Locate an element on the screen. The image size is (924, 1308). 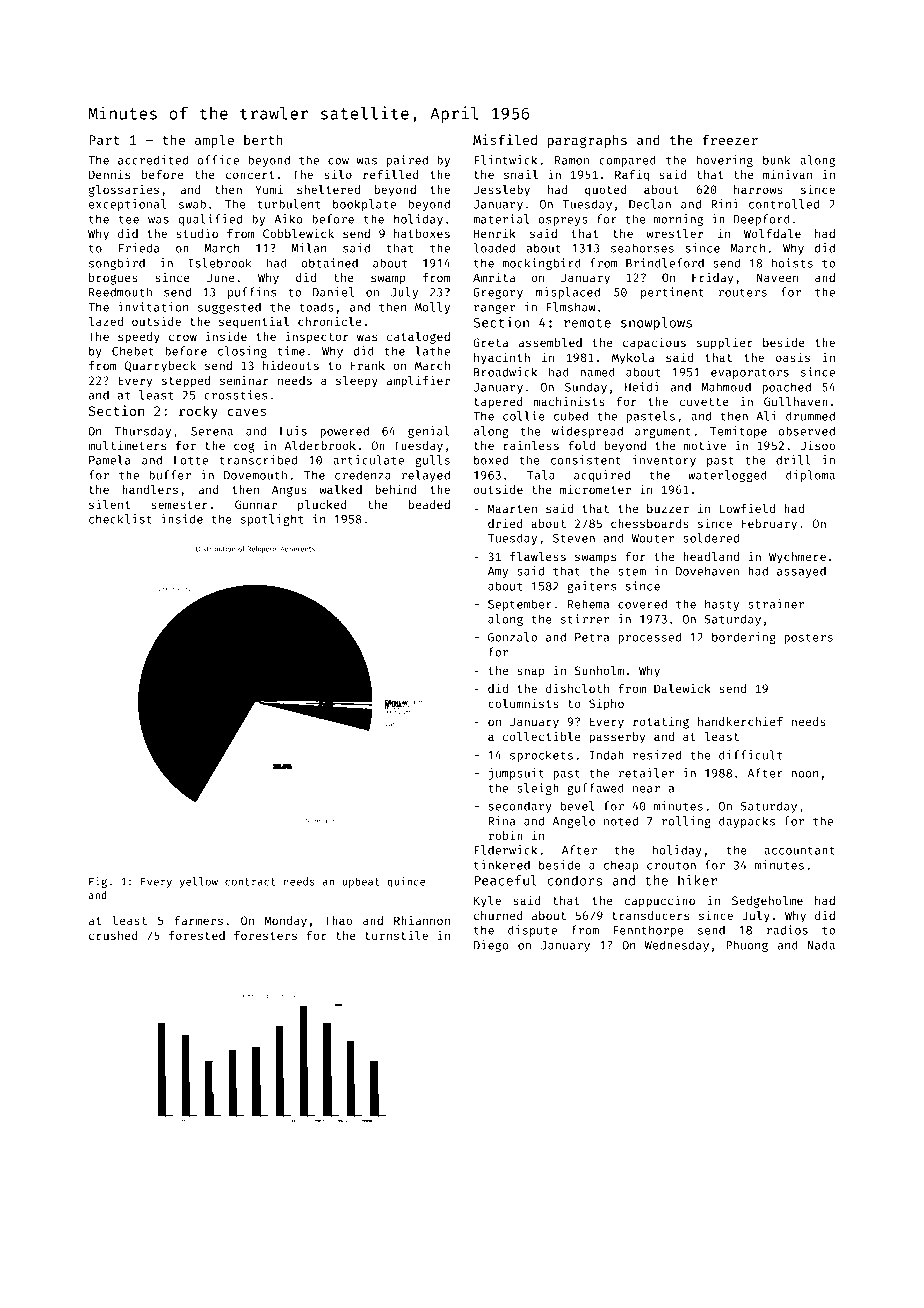
tapered is located at coordinates (498, 403).
